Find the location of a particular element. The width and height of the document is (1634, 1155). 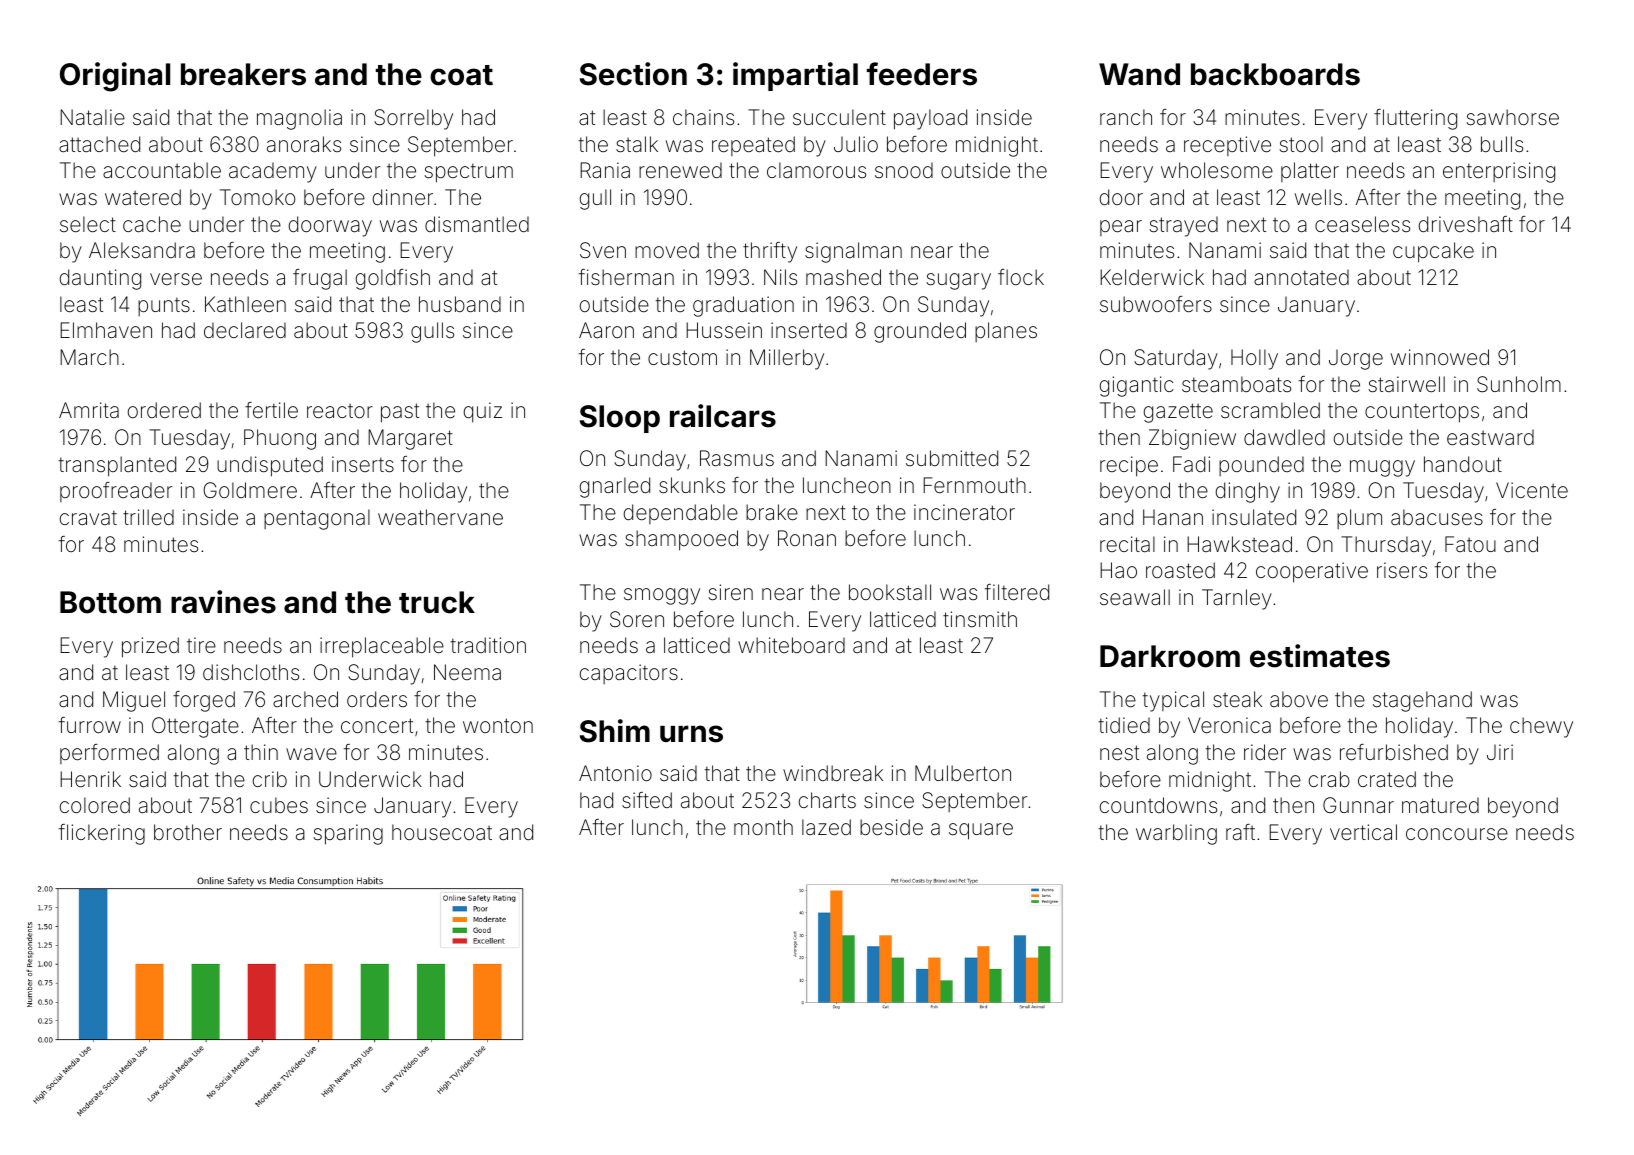

mashed is located at coordinates (843, 277).
